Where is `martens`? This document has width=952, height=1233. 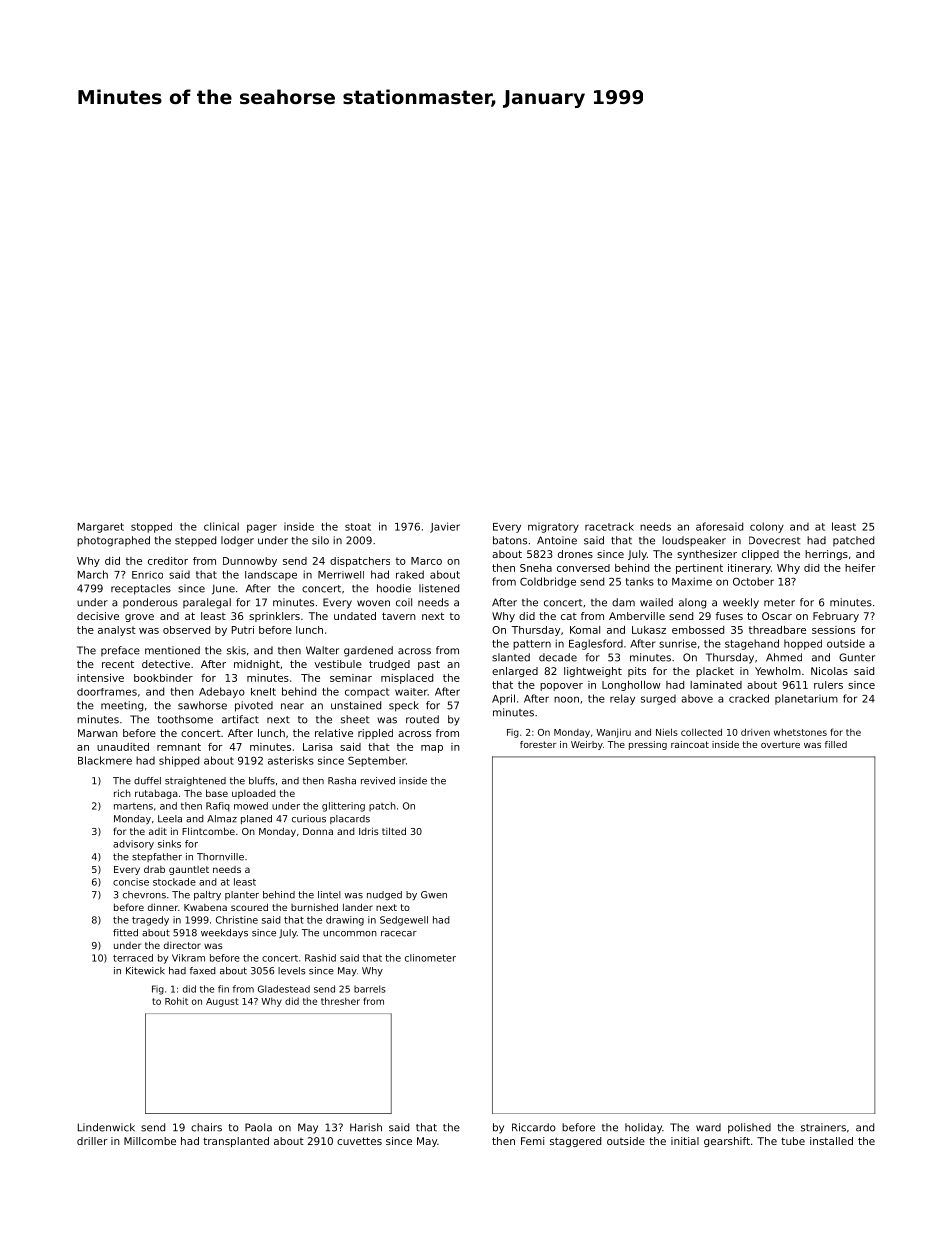 martens is located at coordinates (133, 806).
